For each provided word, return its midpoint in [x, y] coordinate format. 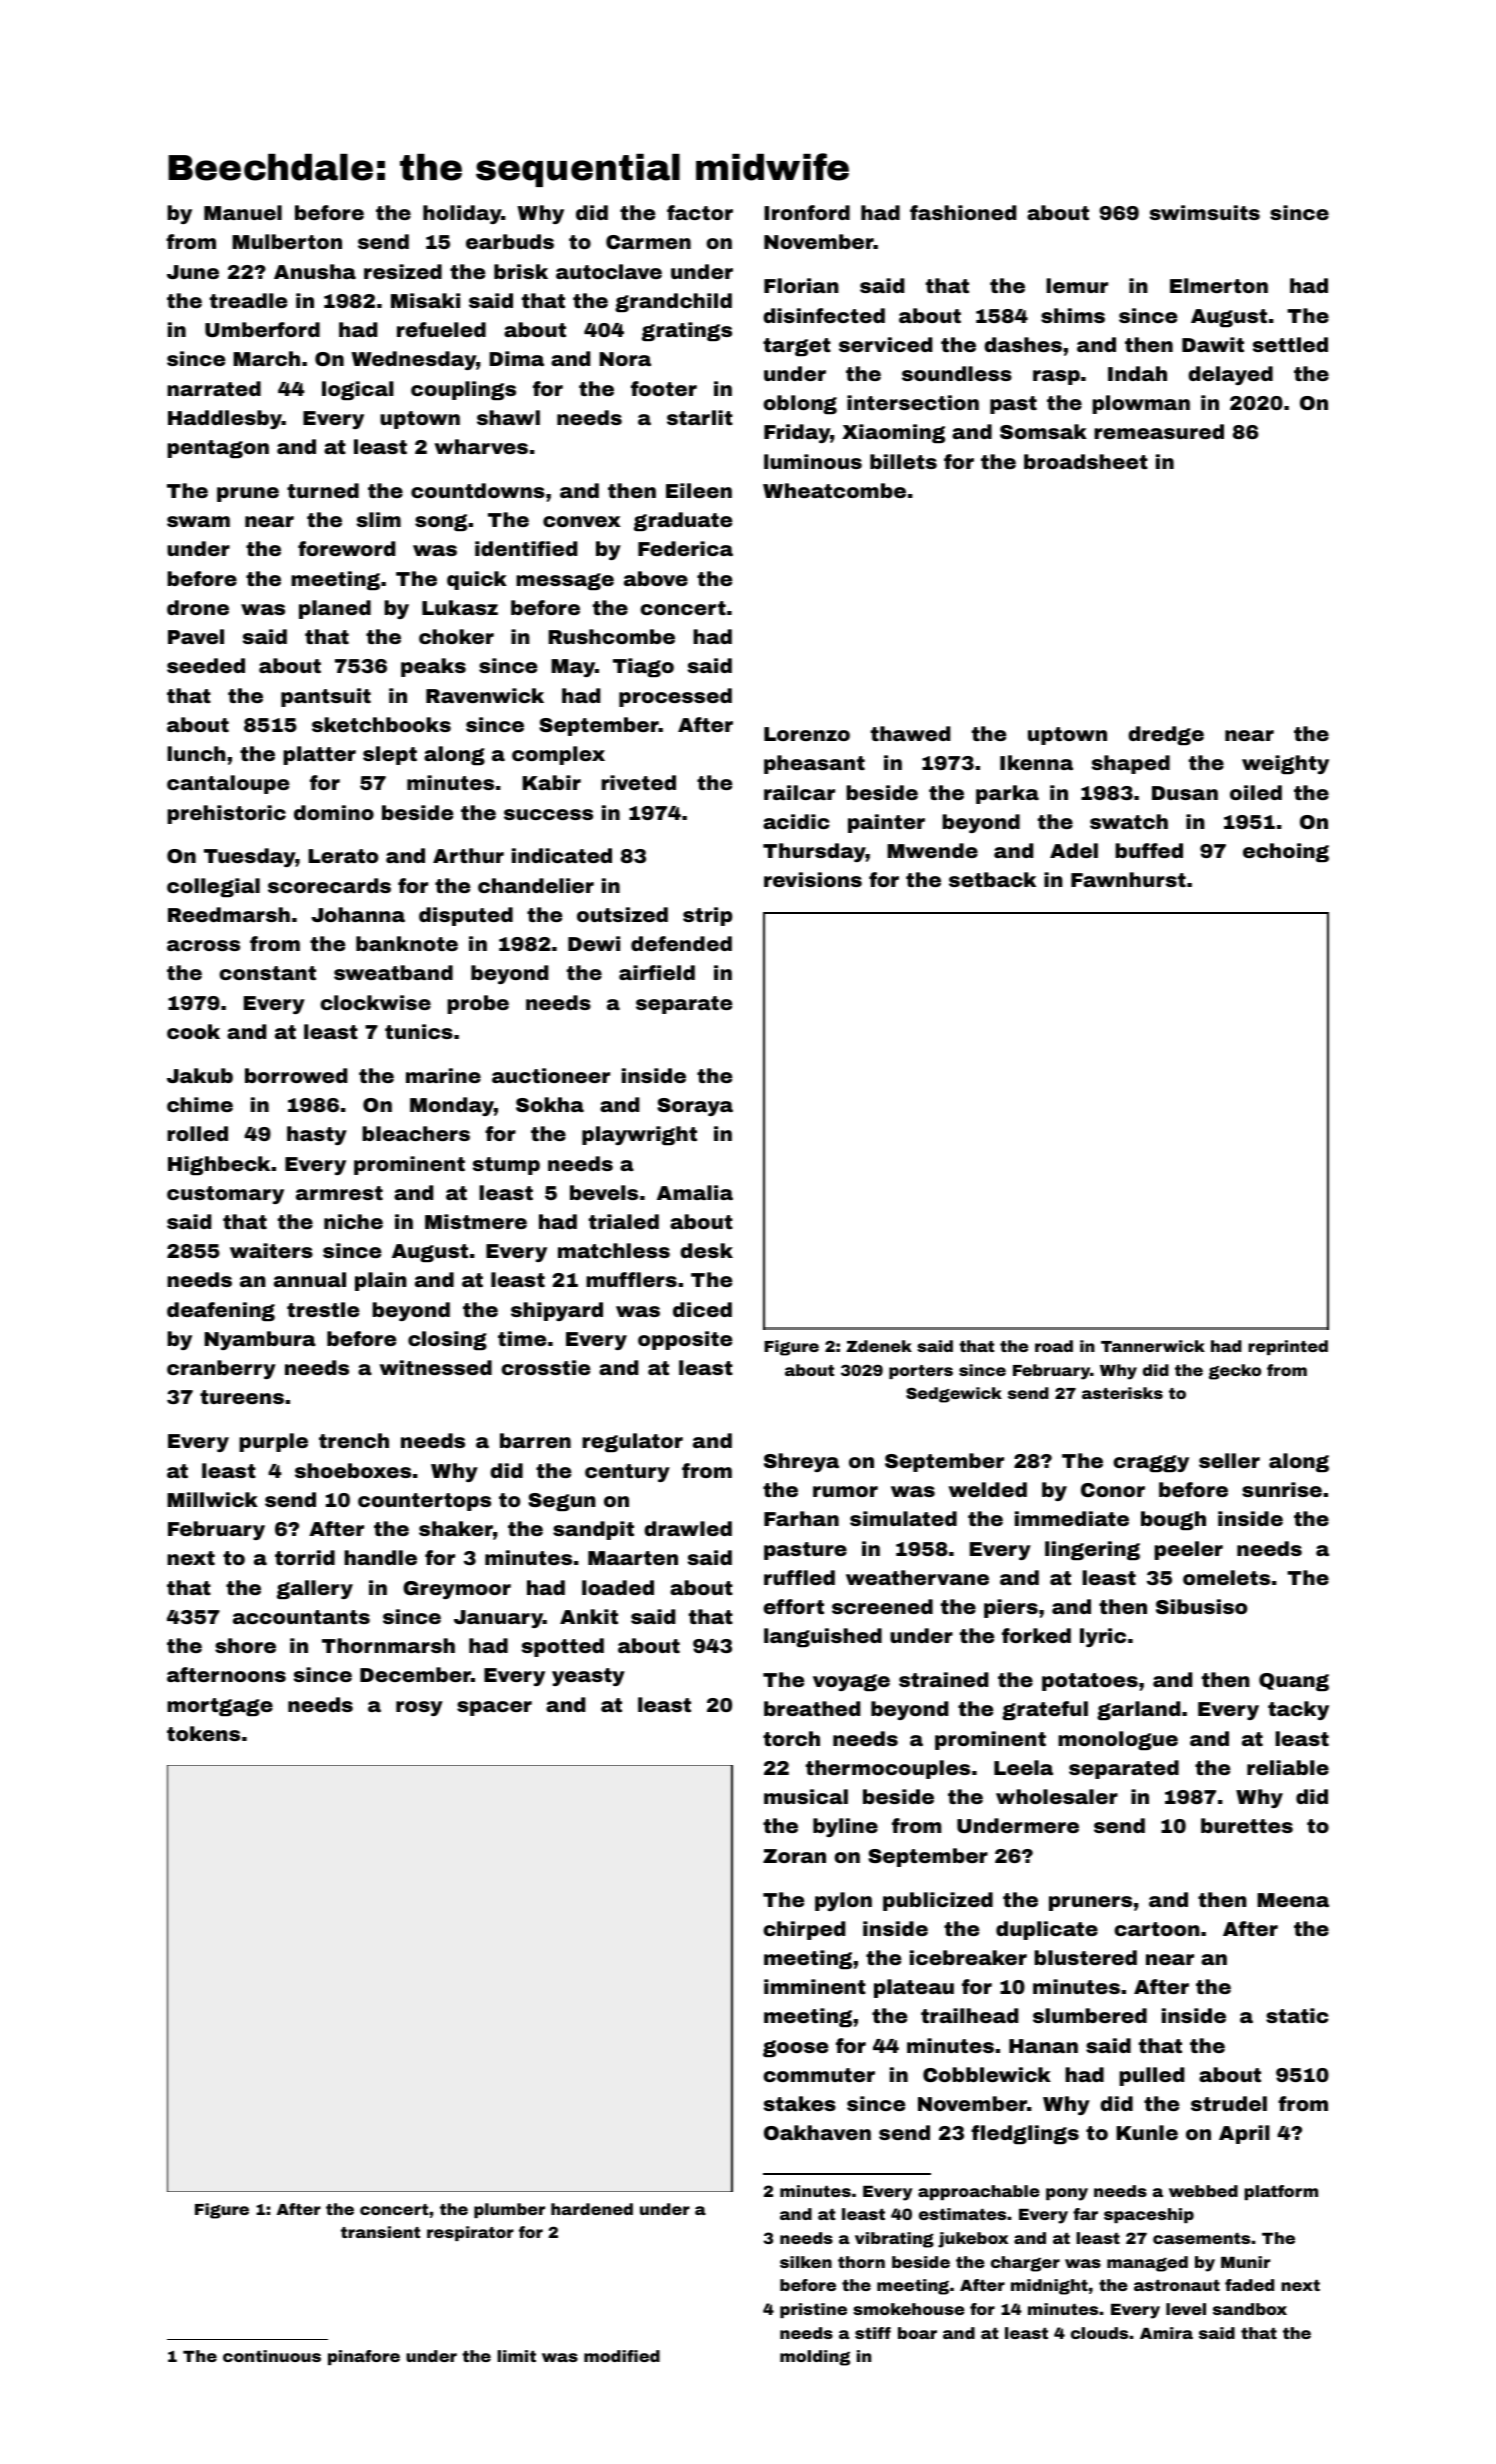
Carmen [648, 242]
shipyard [557, 1311]
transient [380, 2232]
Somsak [1043, 431]
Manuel [243, 212]
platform [1281, 2192]
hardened [592, 2209]
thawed [910, 733]
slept [390, 755]
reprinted [1288, 1347]
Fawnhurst [1128, 879]
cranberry [221, 1369]
